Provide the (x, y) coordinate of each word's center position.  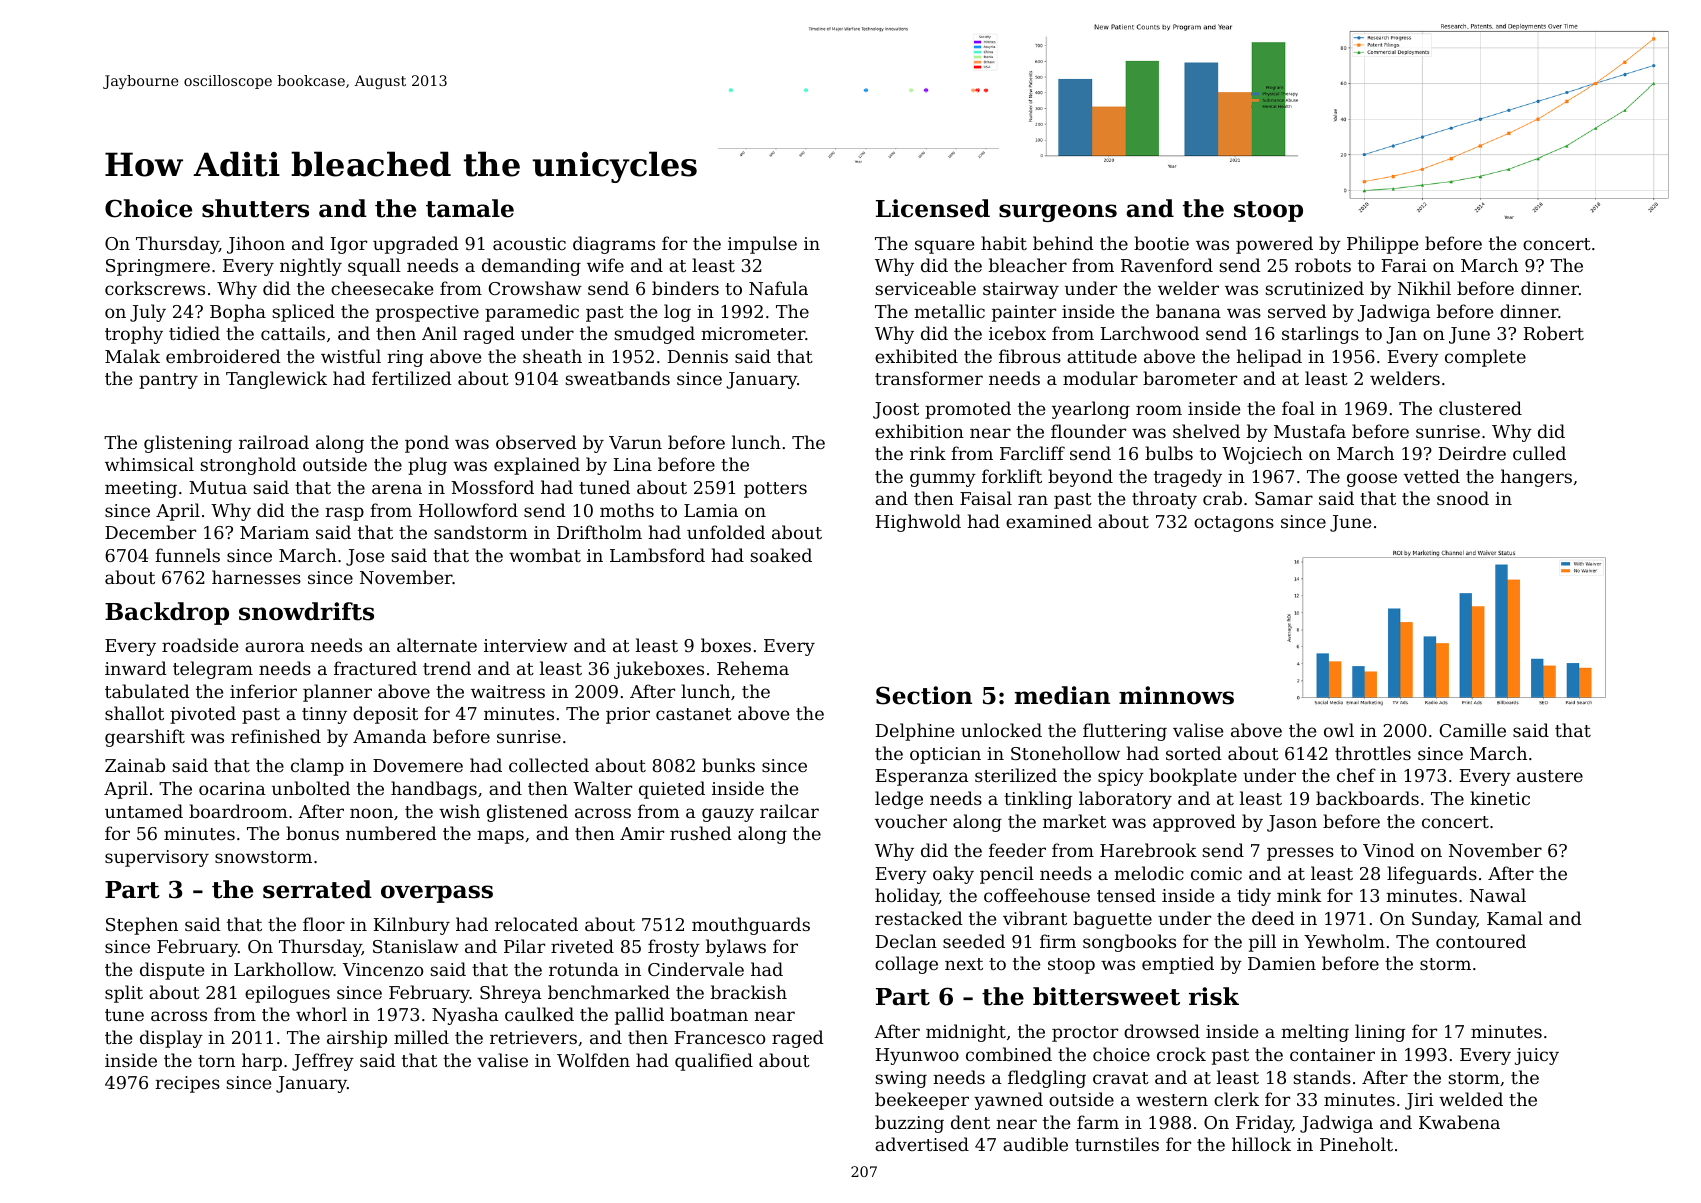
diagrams (614, 245)
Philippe (1382, 245)
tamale (470, 208)
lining (1380, 1033)
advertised (922, 1144)
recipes (187, 1084)
